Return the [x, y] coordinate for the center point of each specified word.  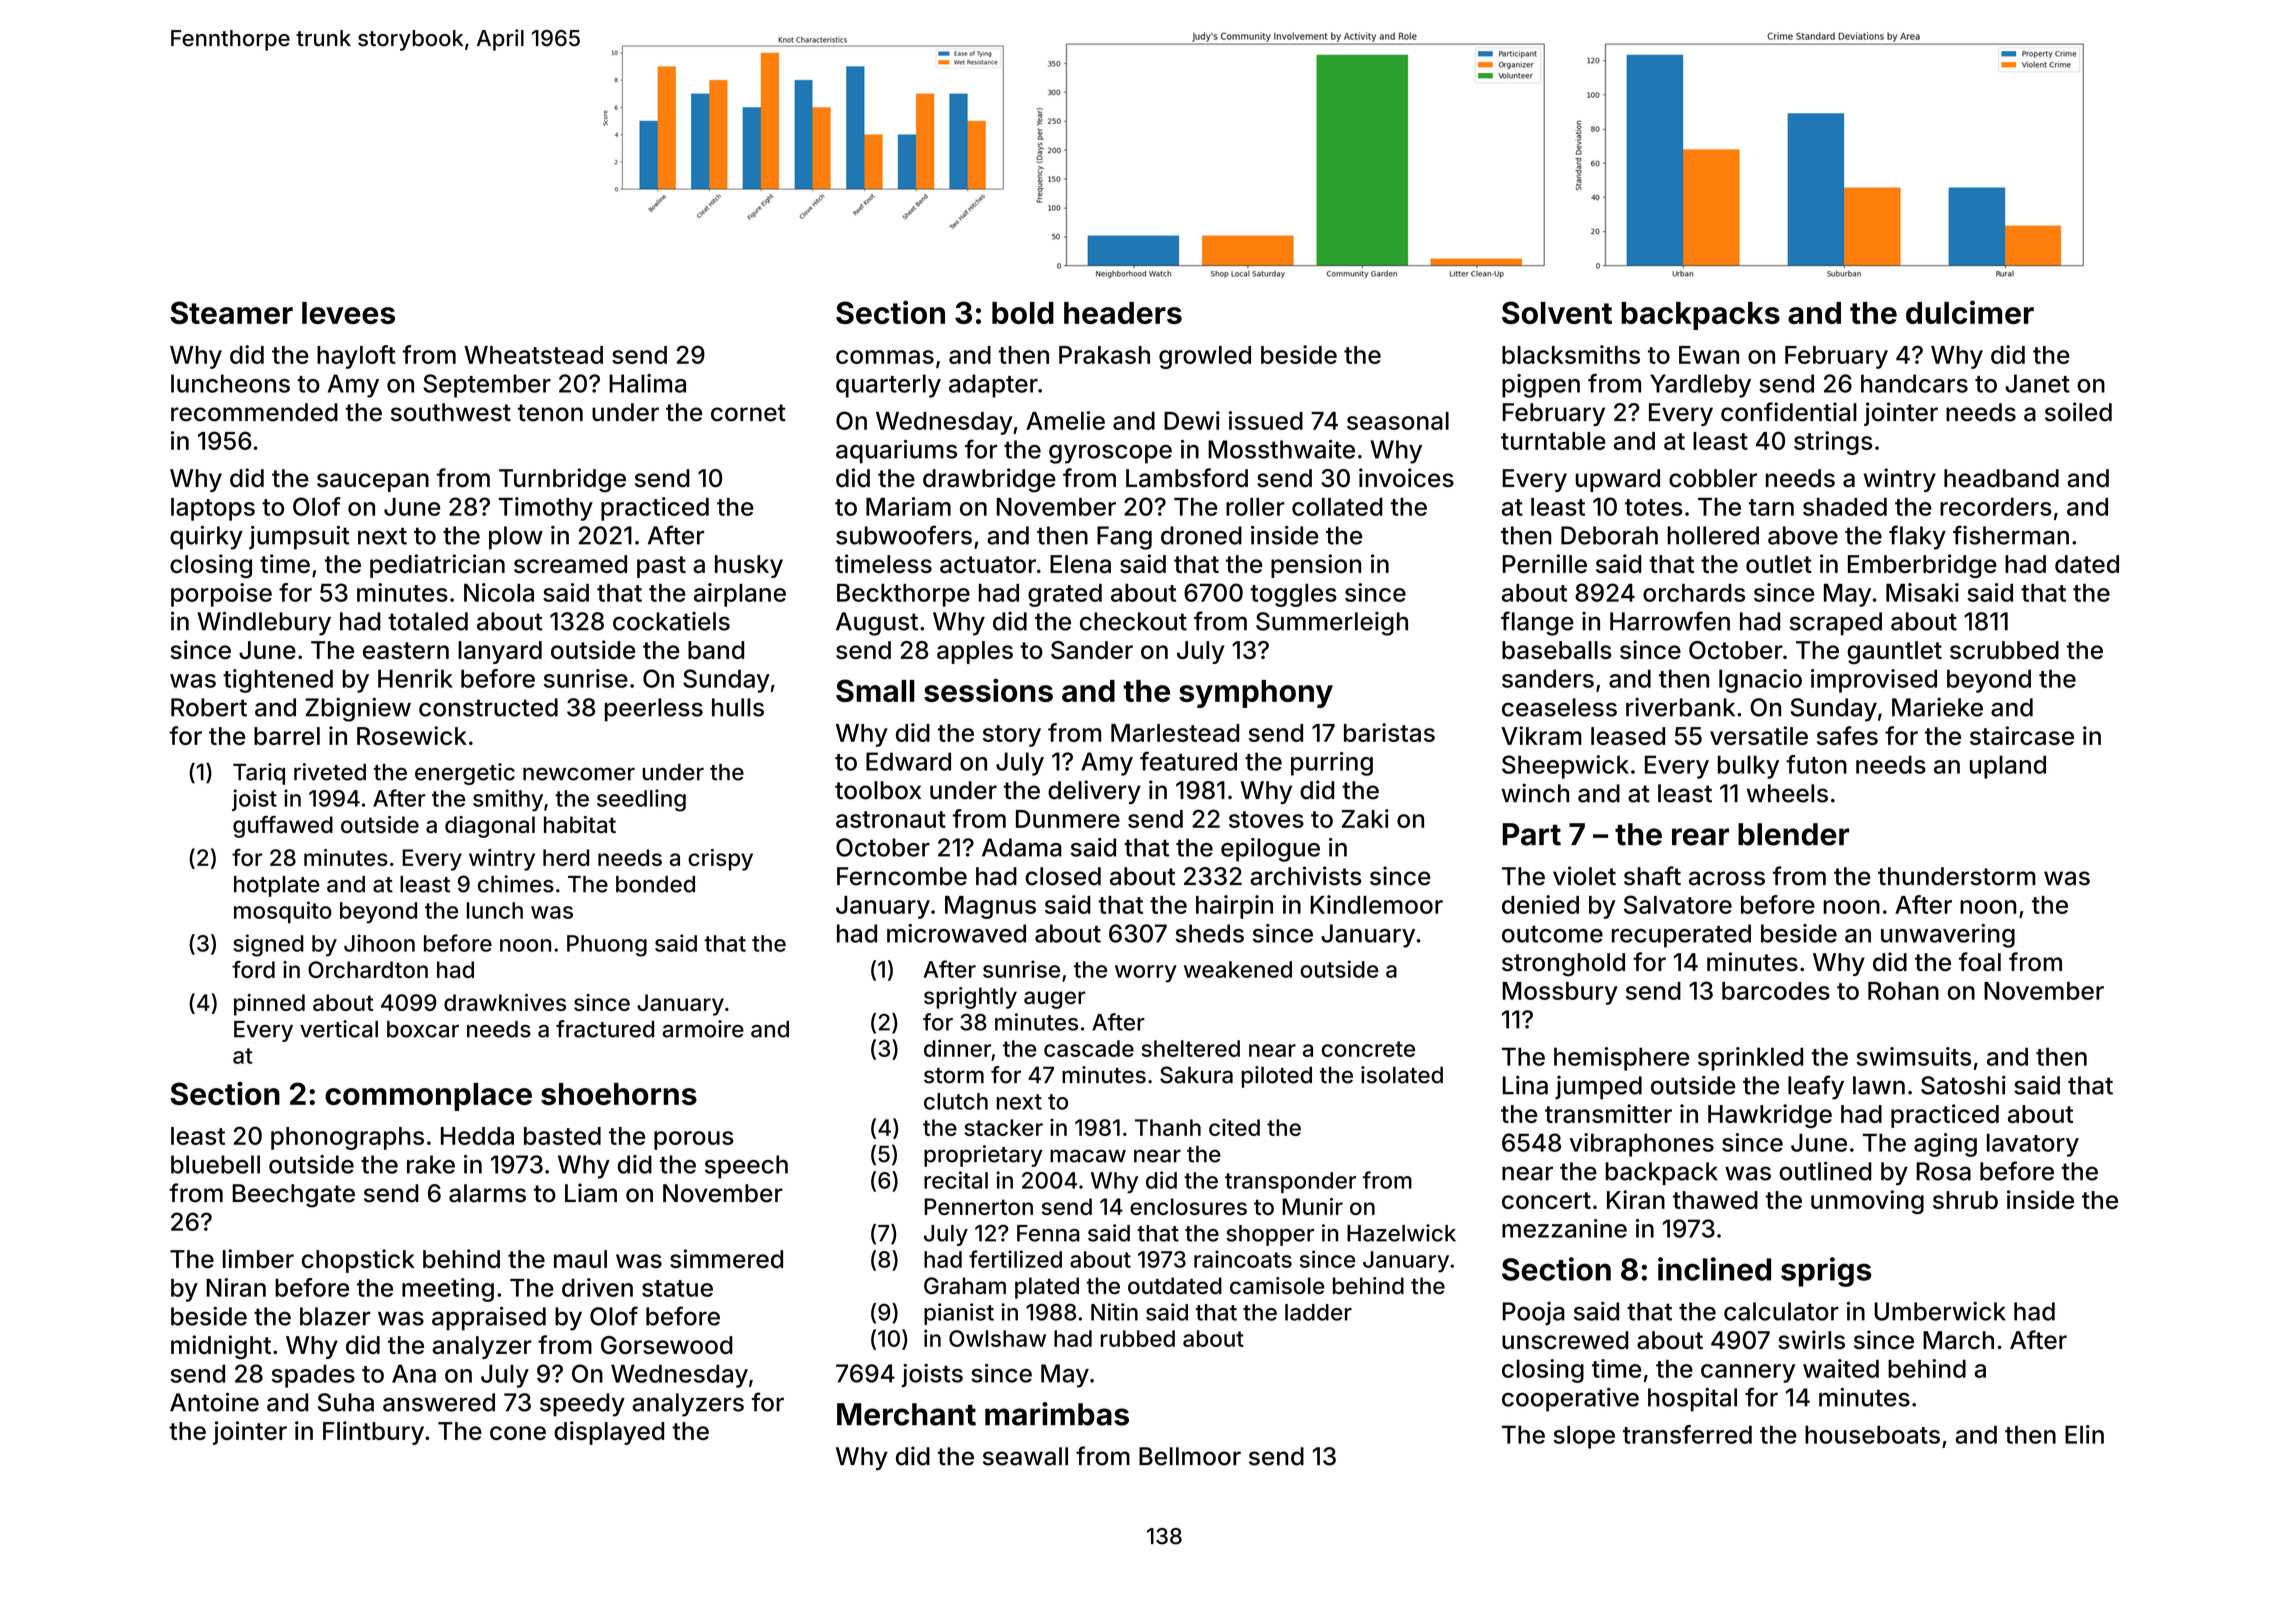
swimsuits [1914, 1056]
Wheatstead [533, 355]
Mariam [908, 506]
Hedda [477, 1136]
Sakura [1196, 1075]
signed [268, 945]
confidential [1789, 412]
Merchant [906, 1414]
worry [1146, 974]
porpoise [221, 595]
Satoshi [1963, 1085]
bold [1023, 313]
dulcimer [1970, 312]
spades [313, 1376]
